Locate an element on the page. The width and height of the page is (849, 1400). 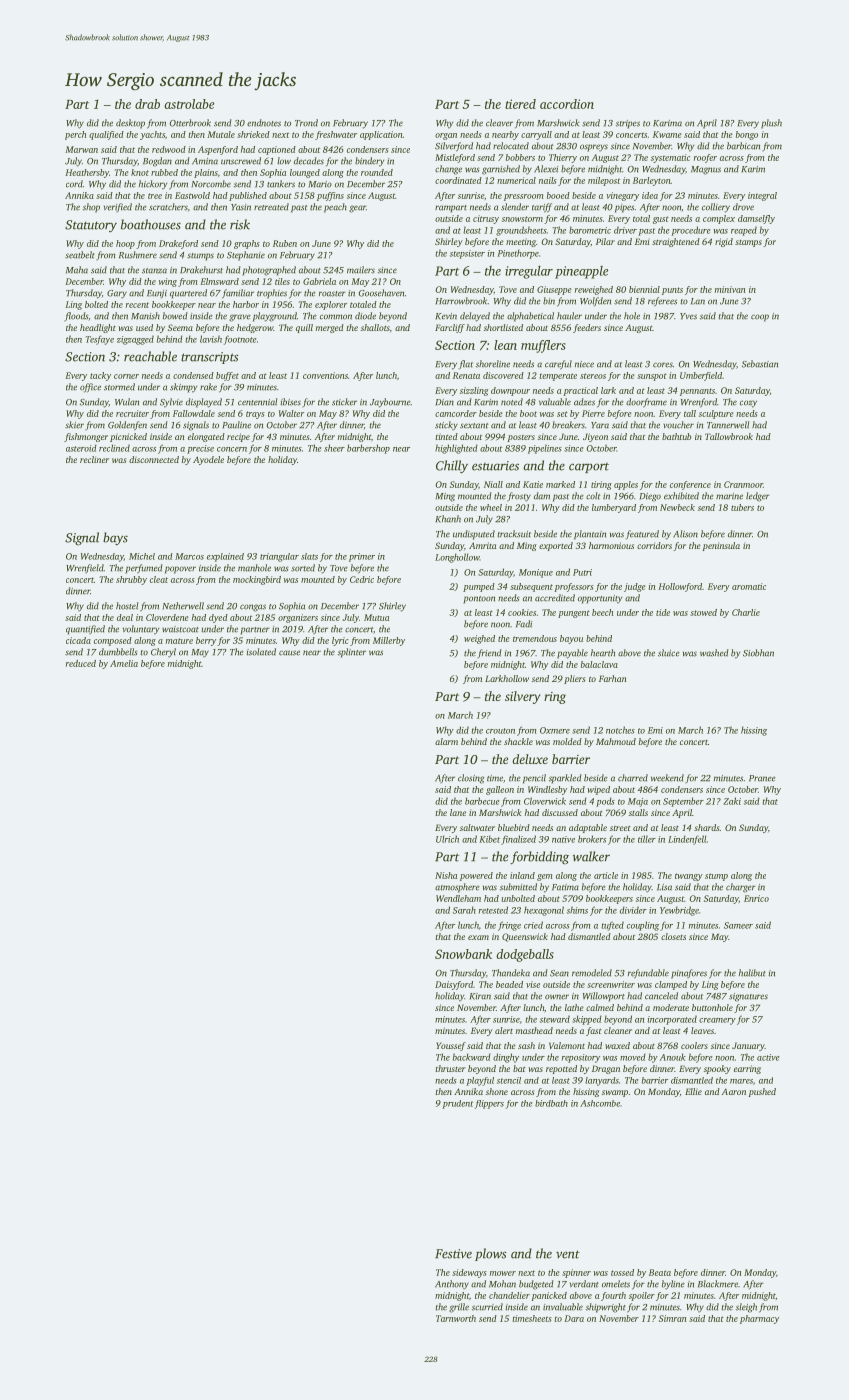
cookies is located at coordinates (522, 612).
